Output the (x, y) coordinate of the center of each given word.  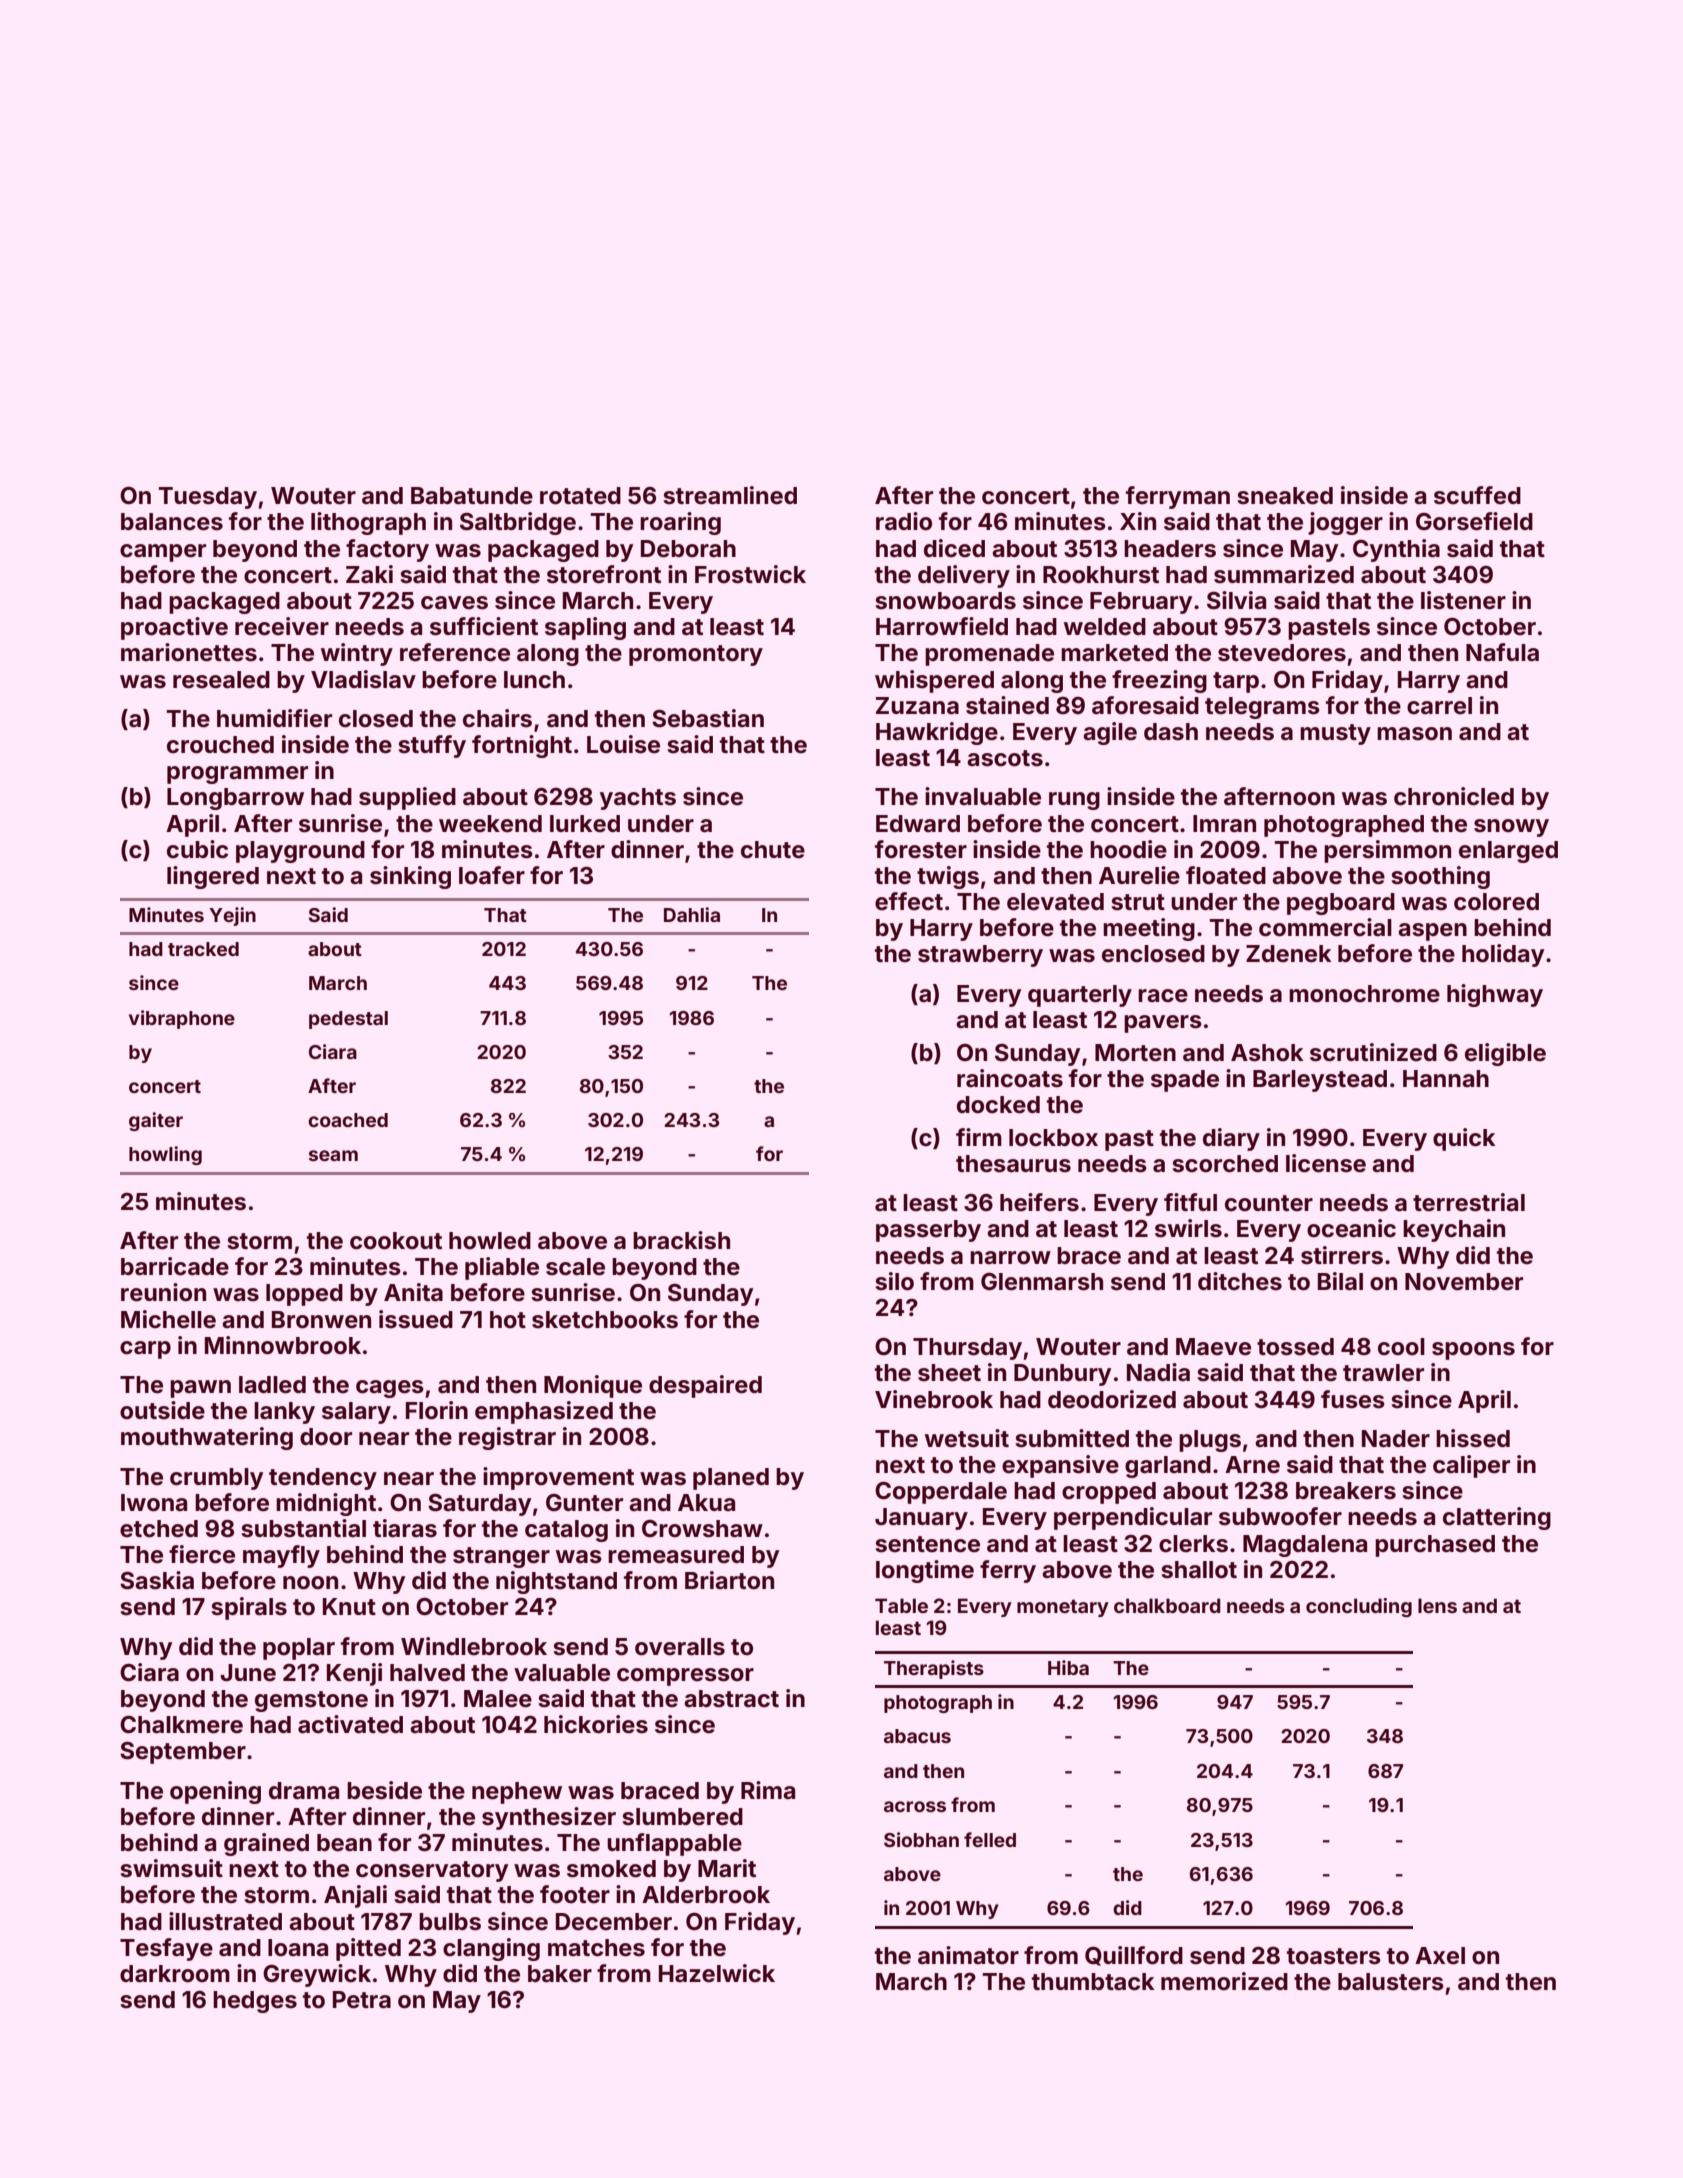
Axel (1440, 1956)
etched (159, 1529)
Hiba (1068, 1667)
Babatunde (472, 496)
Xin (1138, 521)
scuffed (1477, 495)
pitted (368, 1949)
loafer (492, 875)
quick (1464, 1139)
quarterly (1080, 996)
